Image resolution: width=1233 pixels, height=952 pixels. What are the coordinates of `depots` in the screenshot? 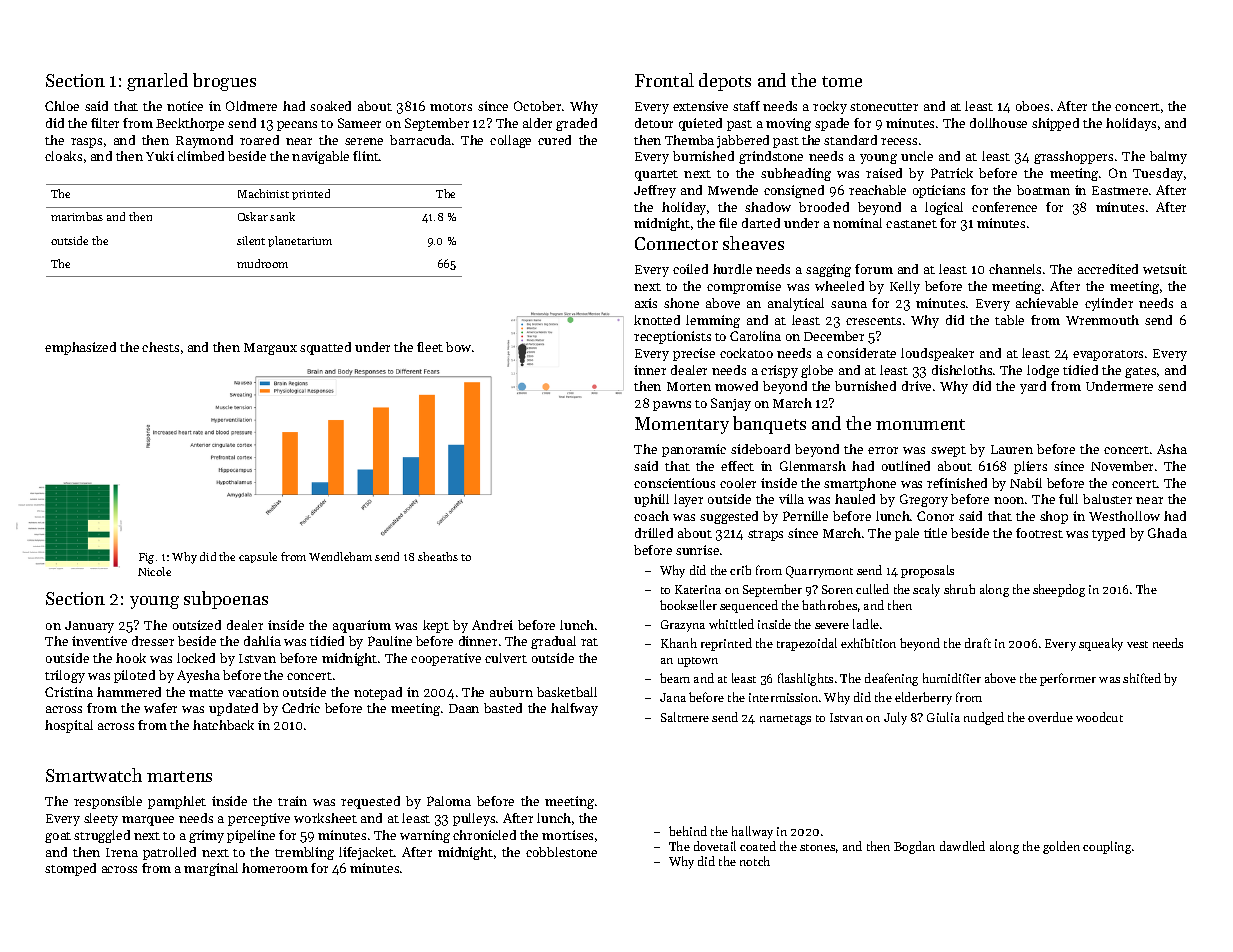 It's located at (725, 82).
